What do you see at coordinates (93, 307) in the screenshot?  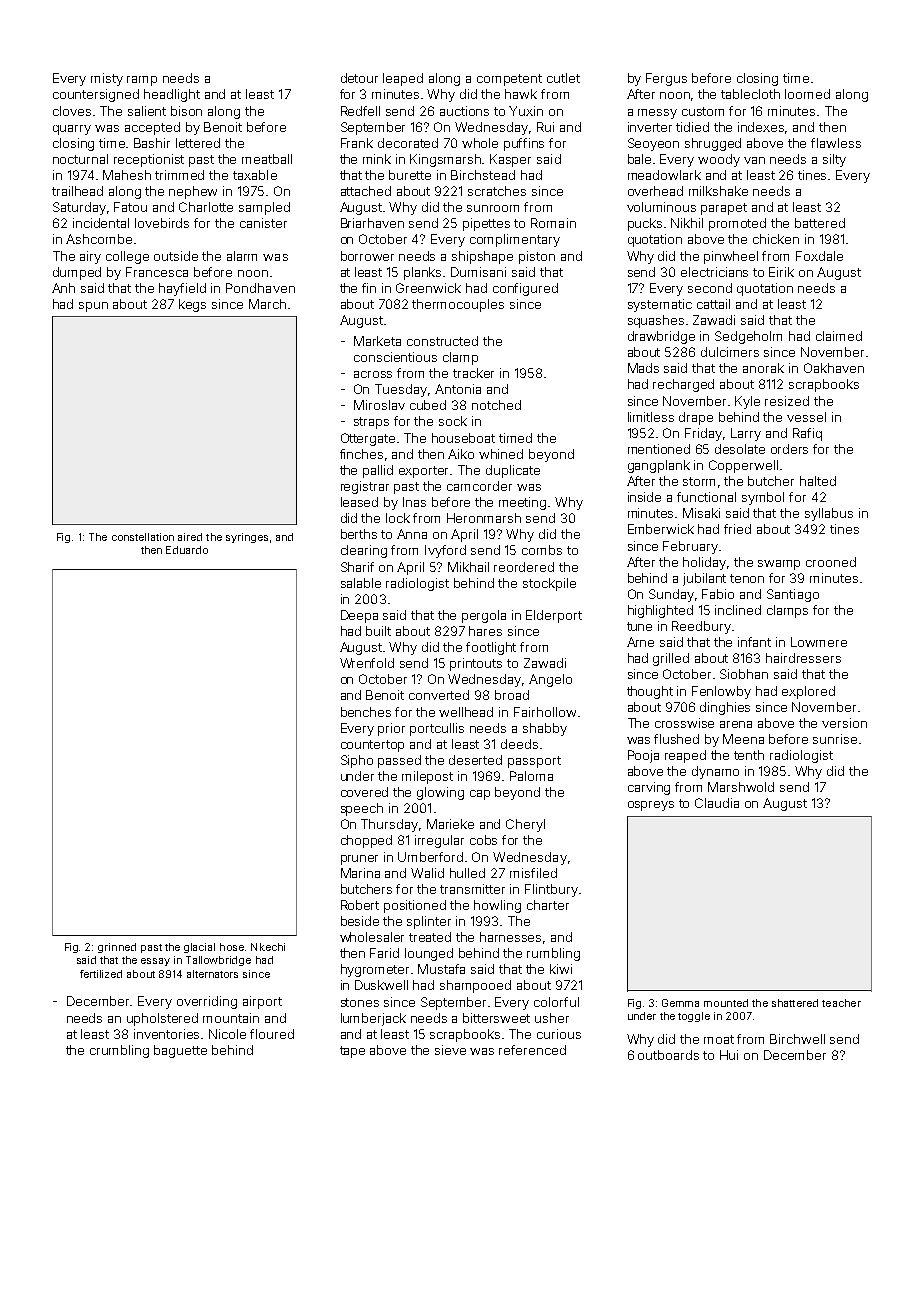 I see `spun` at bounding box center [93, 307].
